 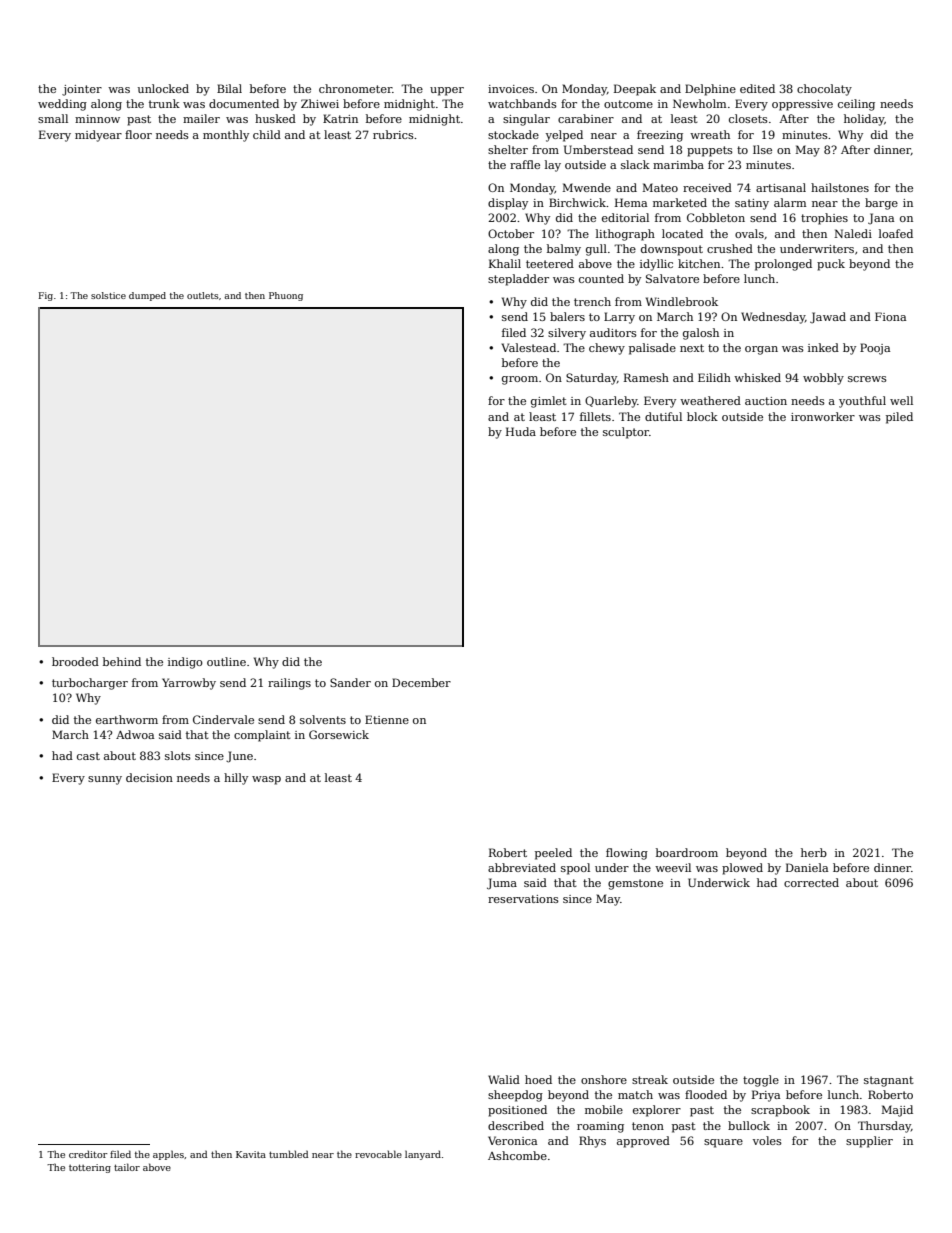 What do you see at coordinates (814, 852) in the document?
I see `herb` at bounding box center [814, 852].
